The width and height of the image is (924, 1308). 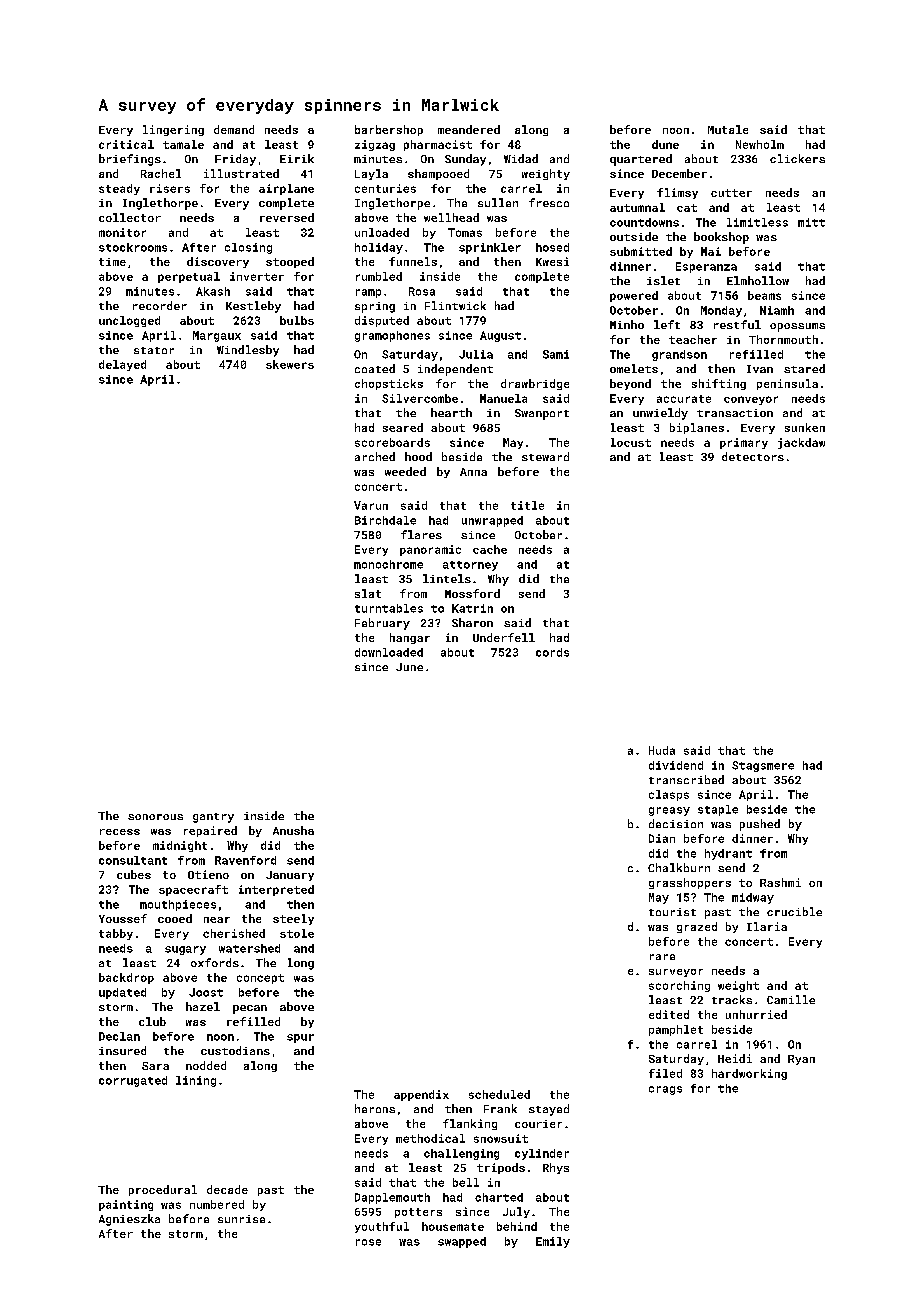 I want to click on Stagsmere, so click(x=763, y=766).
